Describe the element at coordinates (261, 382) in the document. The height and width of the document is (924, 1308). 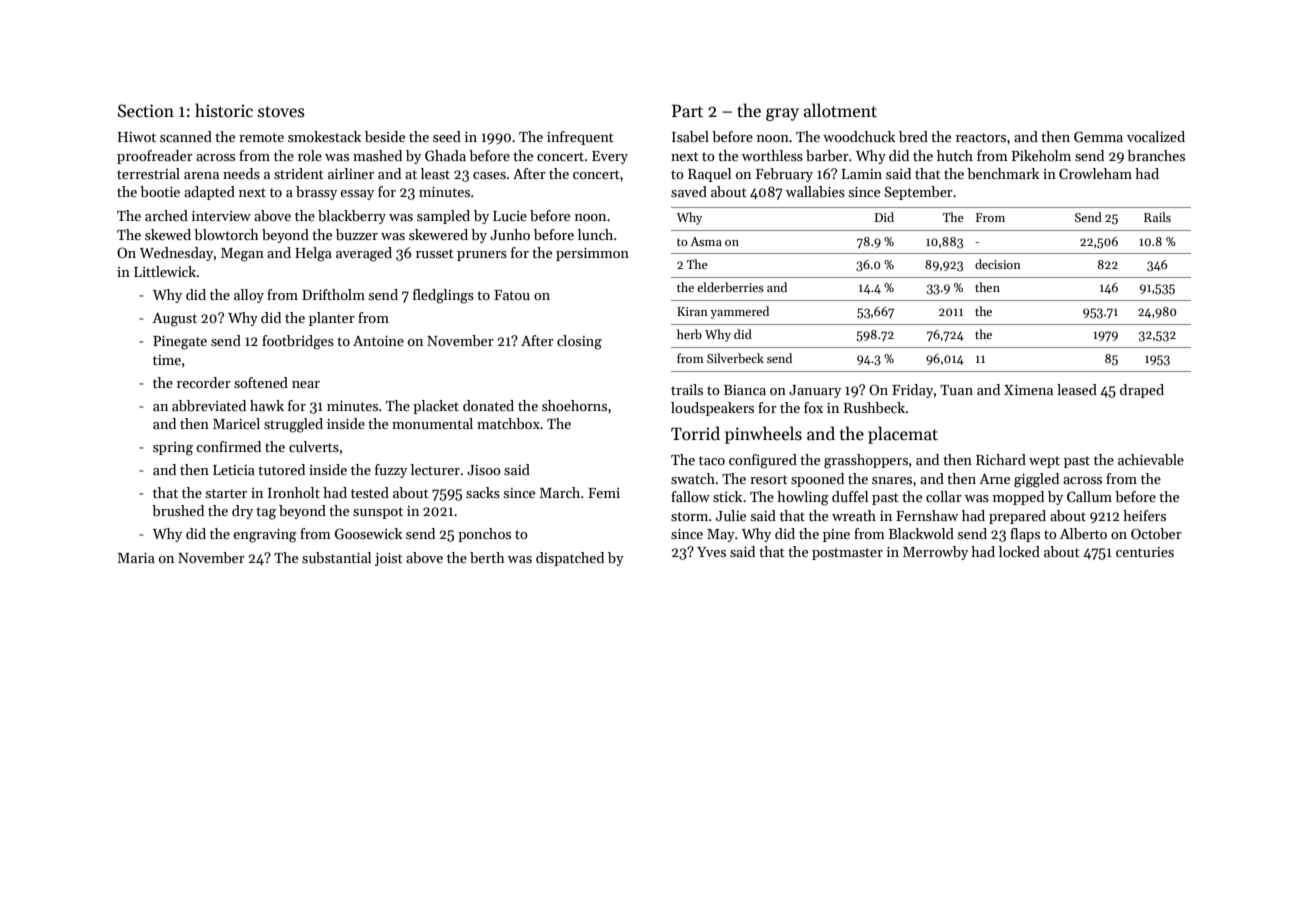
I see `softened` at that location.
